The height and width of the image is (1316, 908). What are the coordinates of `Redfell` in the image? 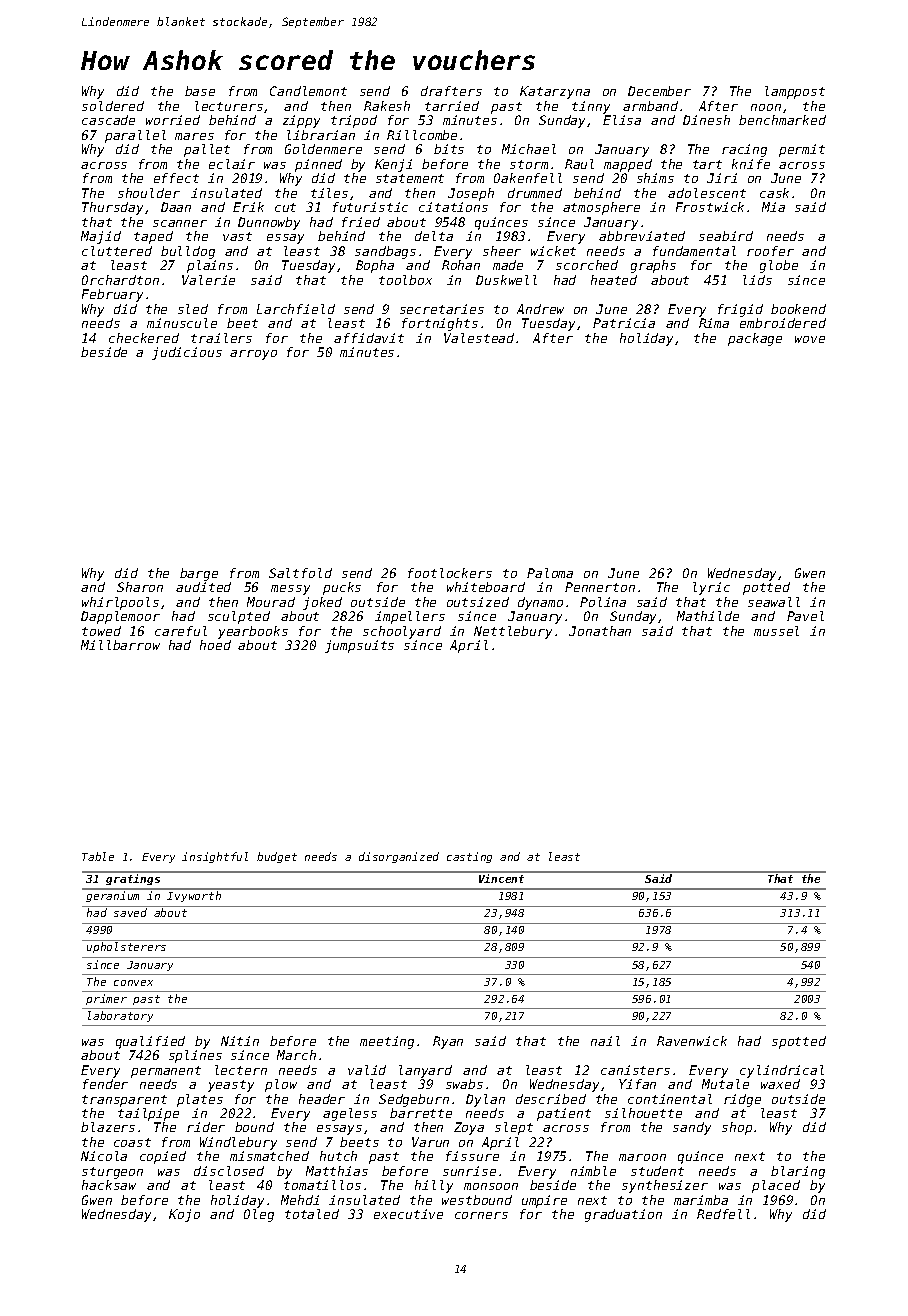 It's located at (723, 1214).
